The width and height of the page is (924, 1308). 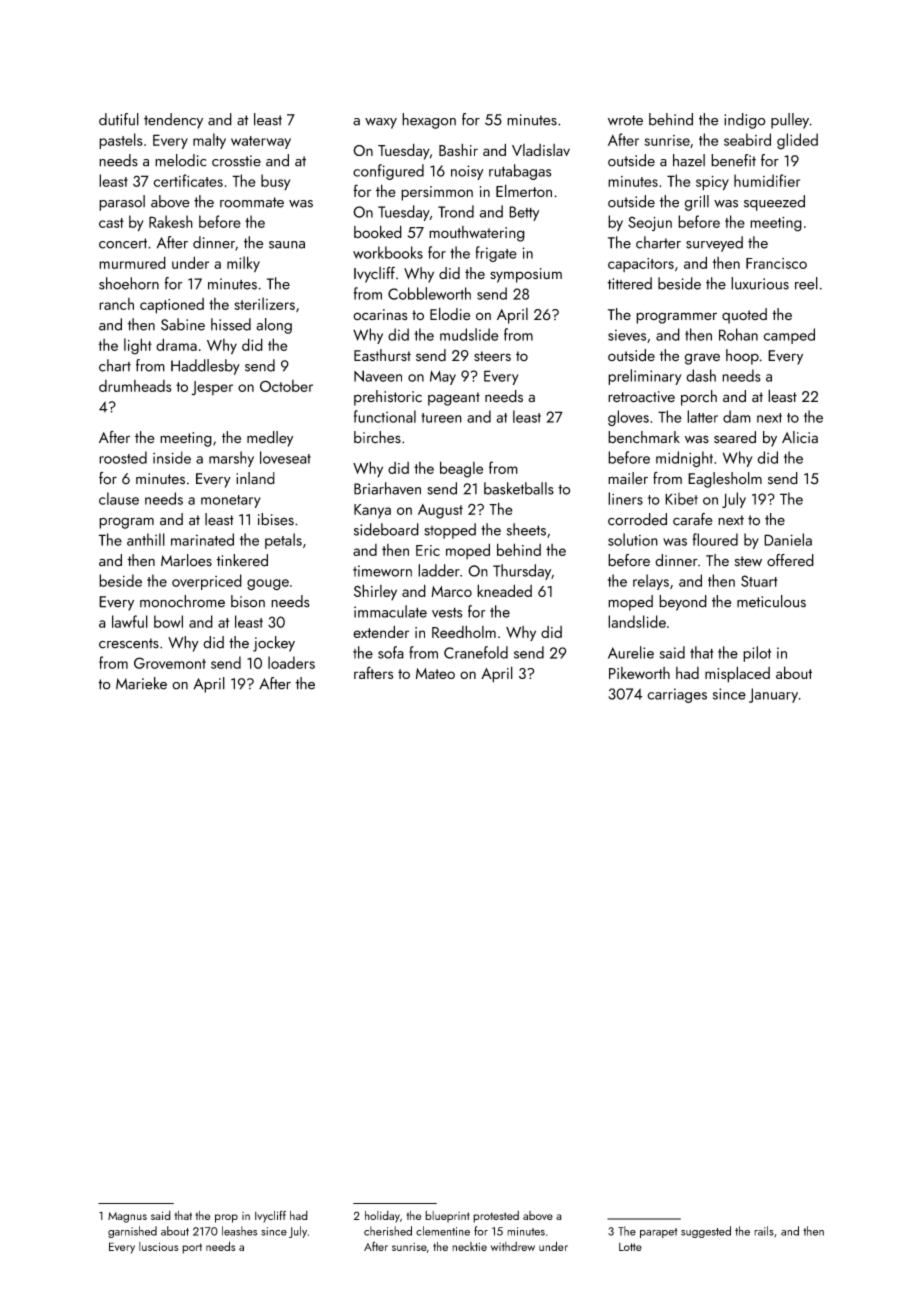 I want to click on camped, so click(x=789, y=336).
